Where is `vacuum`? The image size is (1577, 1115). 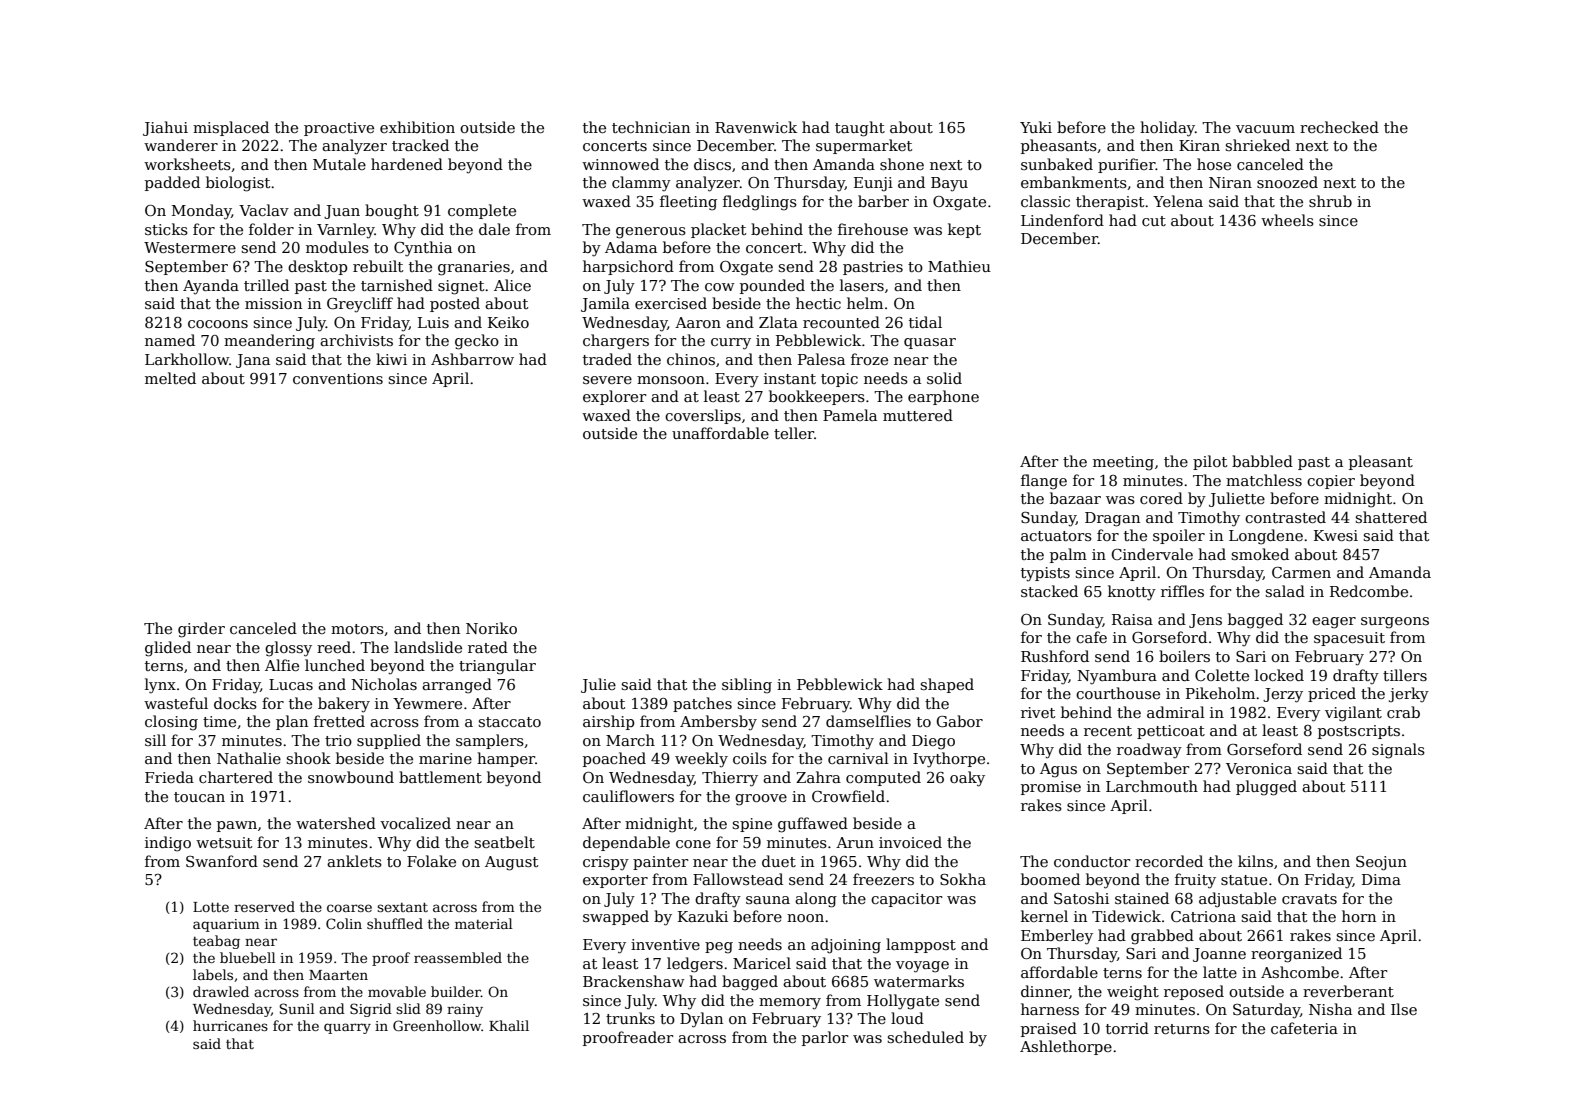 vacuum is located at coordinates (1265, 129).
